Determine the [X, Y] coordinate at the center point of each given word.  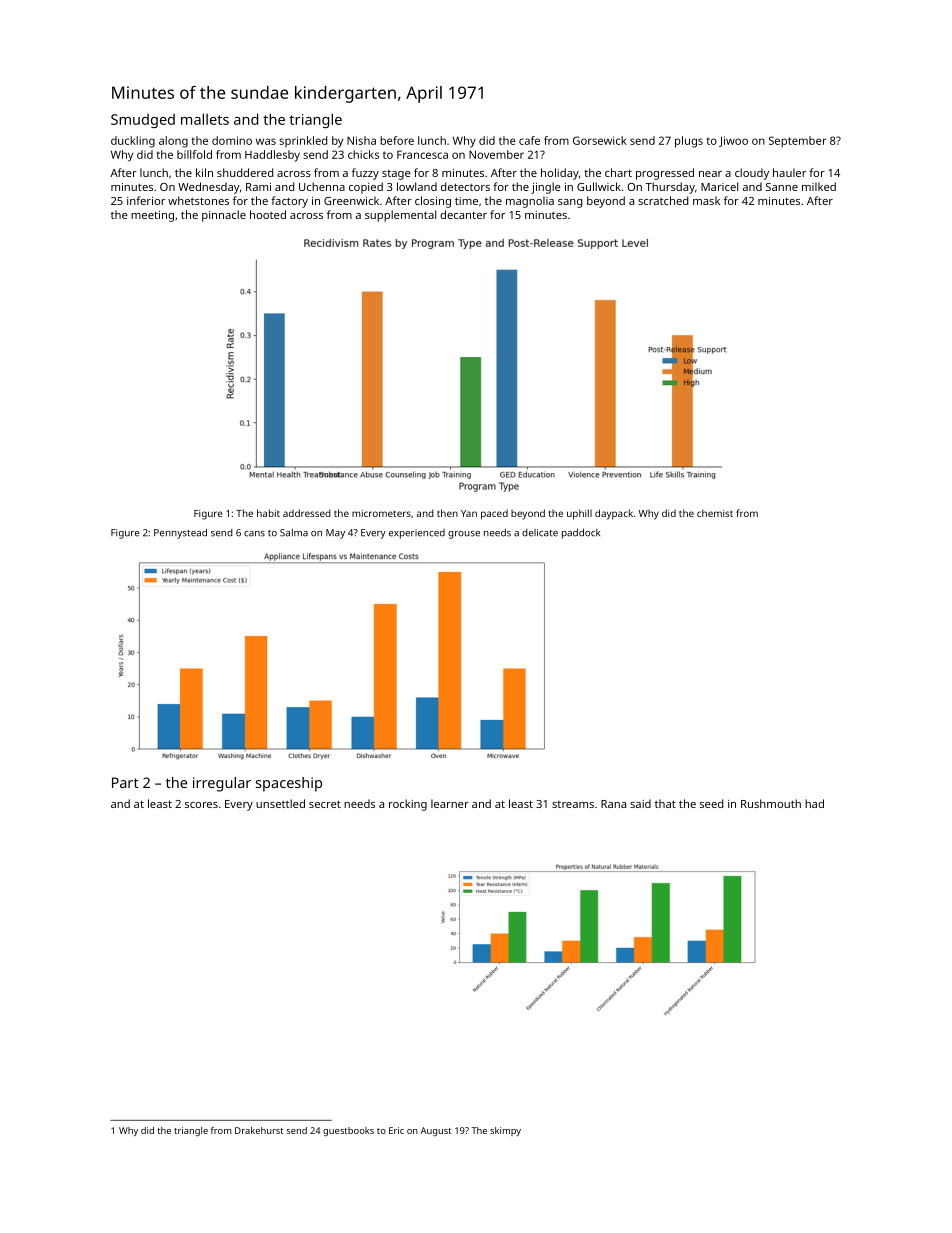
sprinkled [303, 141]
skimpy [505, 1131]
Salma [294, 533]
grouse [464, 535]
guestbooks [348, 1131]
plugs [689, 142]
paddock [581, 533]
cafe [529, 140]
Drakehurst [259, 1130]
